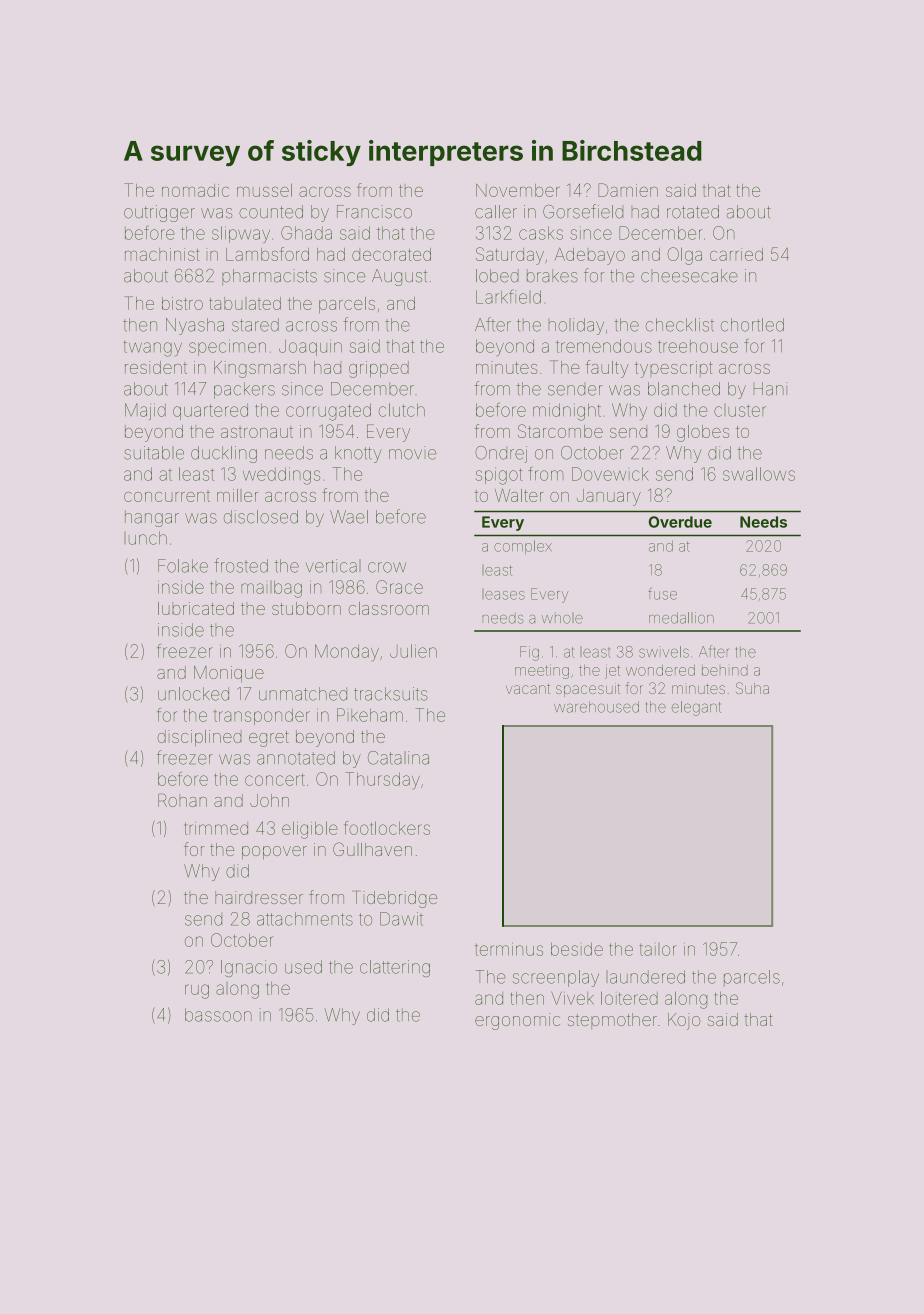 The image size is (924, 1314). What do you see at coordinates (182, 303) in the page?
I see `bistro` at bounding box center [182, 303].
